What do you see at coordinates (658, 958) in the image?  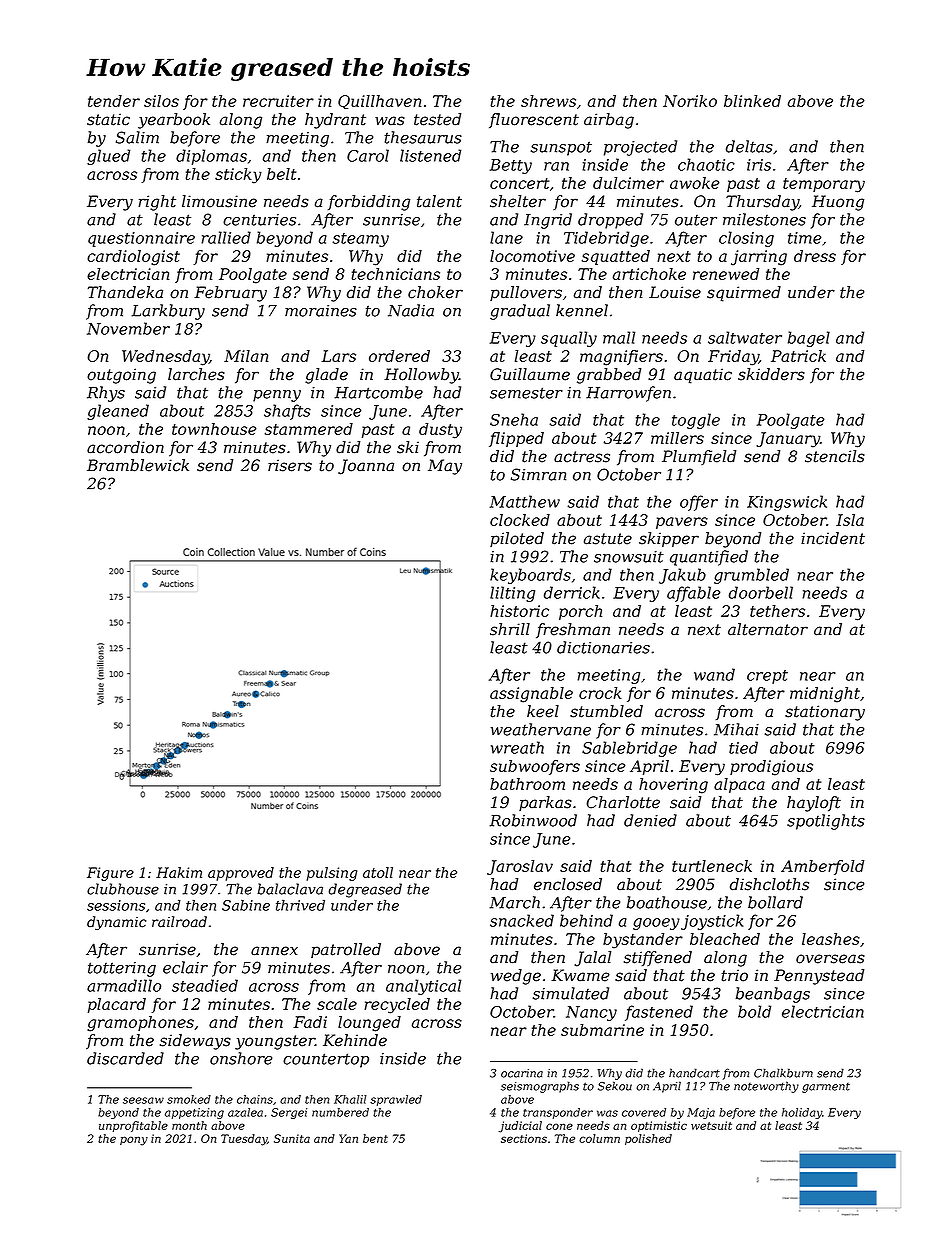 I see `stiffened` at bounding box center [658, 958].
